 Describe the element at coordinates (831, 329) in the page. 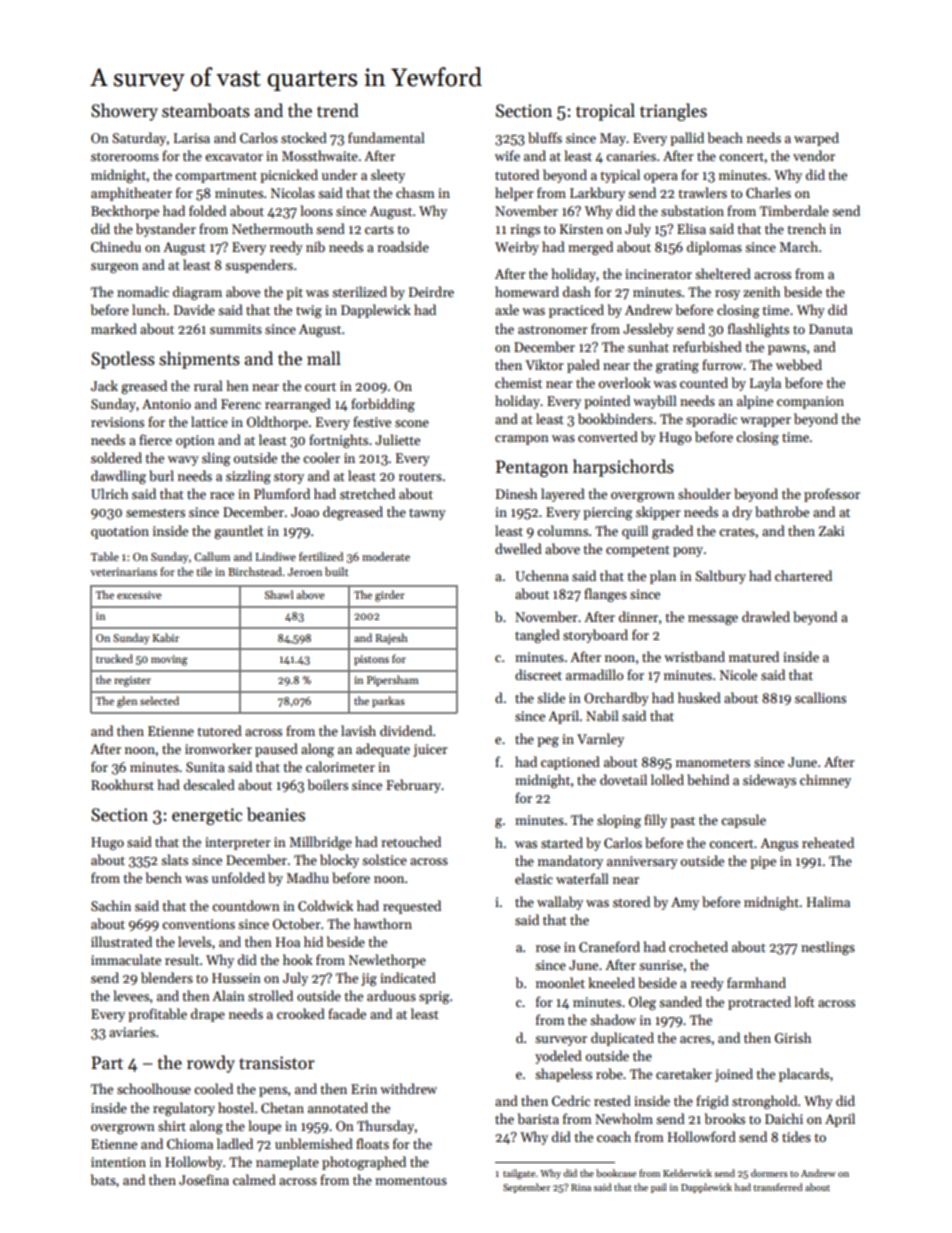

I see `Danuta` at that location.
